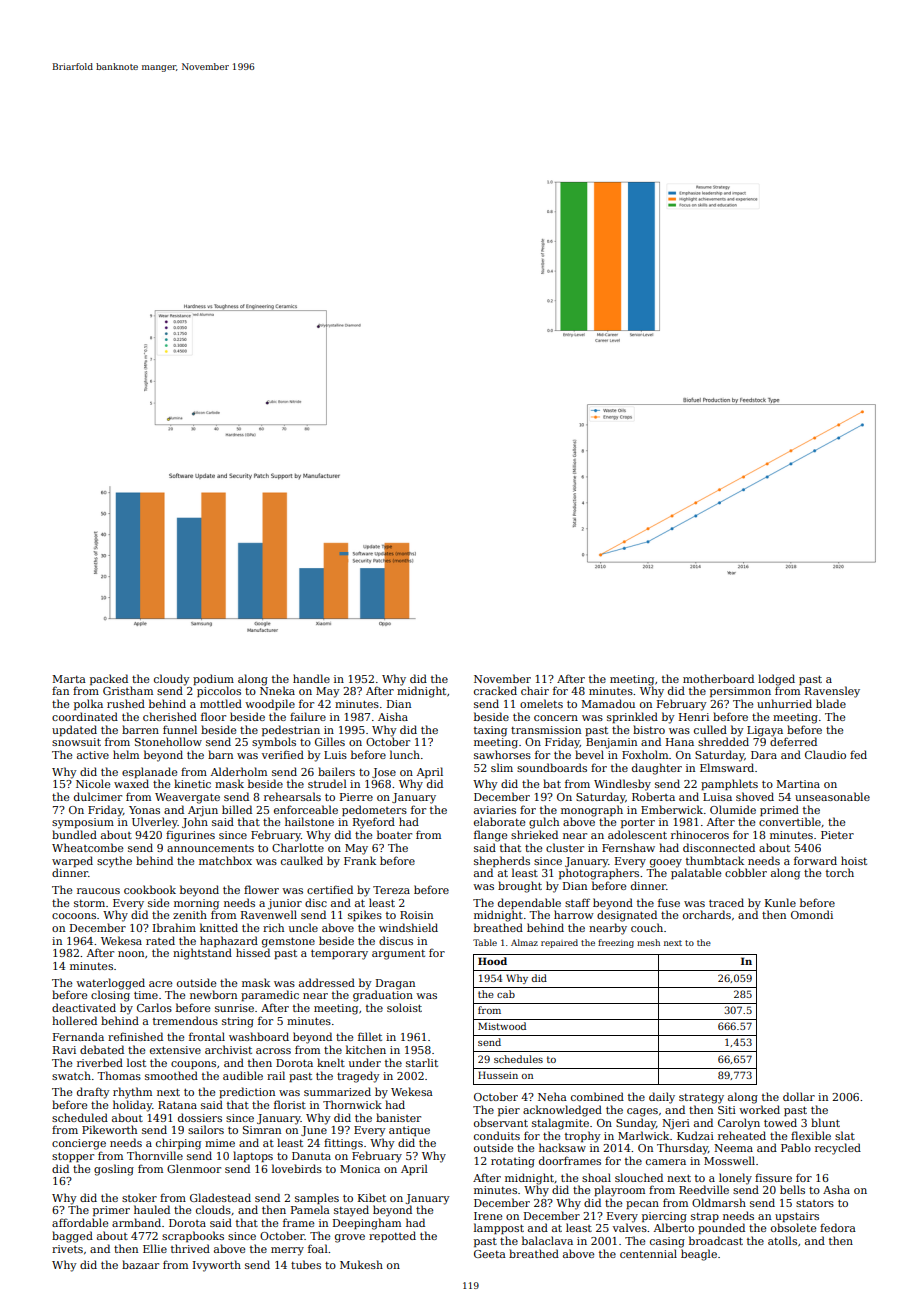 This page has height=1308, width=924. Describe the element at coordinates (78, 1036) in the page. I see `Fernanda` at that location.
